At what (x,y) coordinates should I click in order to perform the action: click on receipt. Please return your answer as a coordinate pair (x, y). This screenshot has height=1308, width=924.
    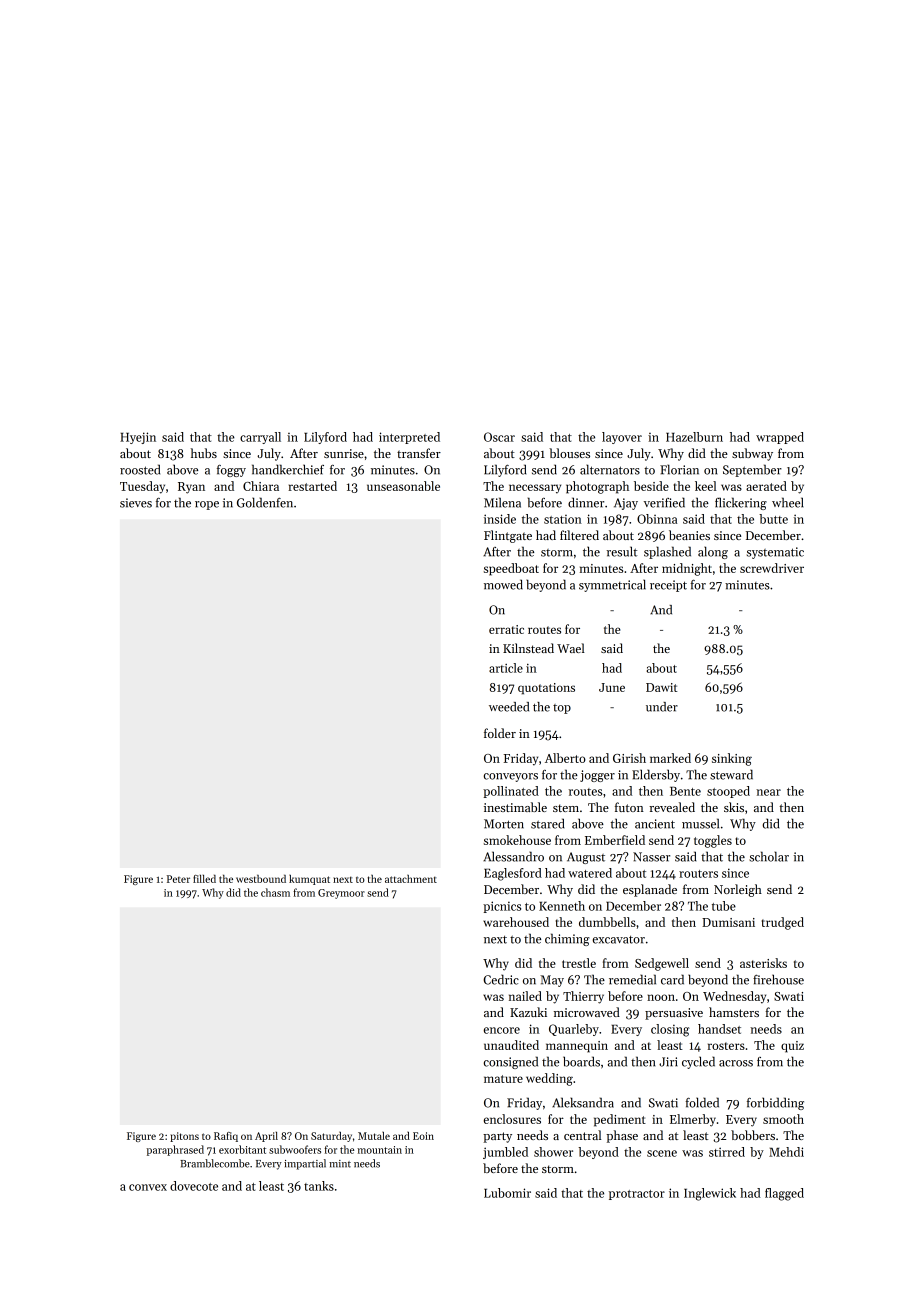
    Looking at the image, I should click on (668, 586).
